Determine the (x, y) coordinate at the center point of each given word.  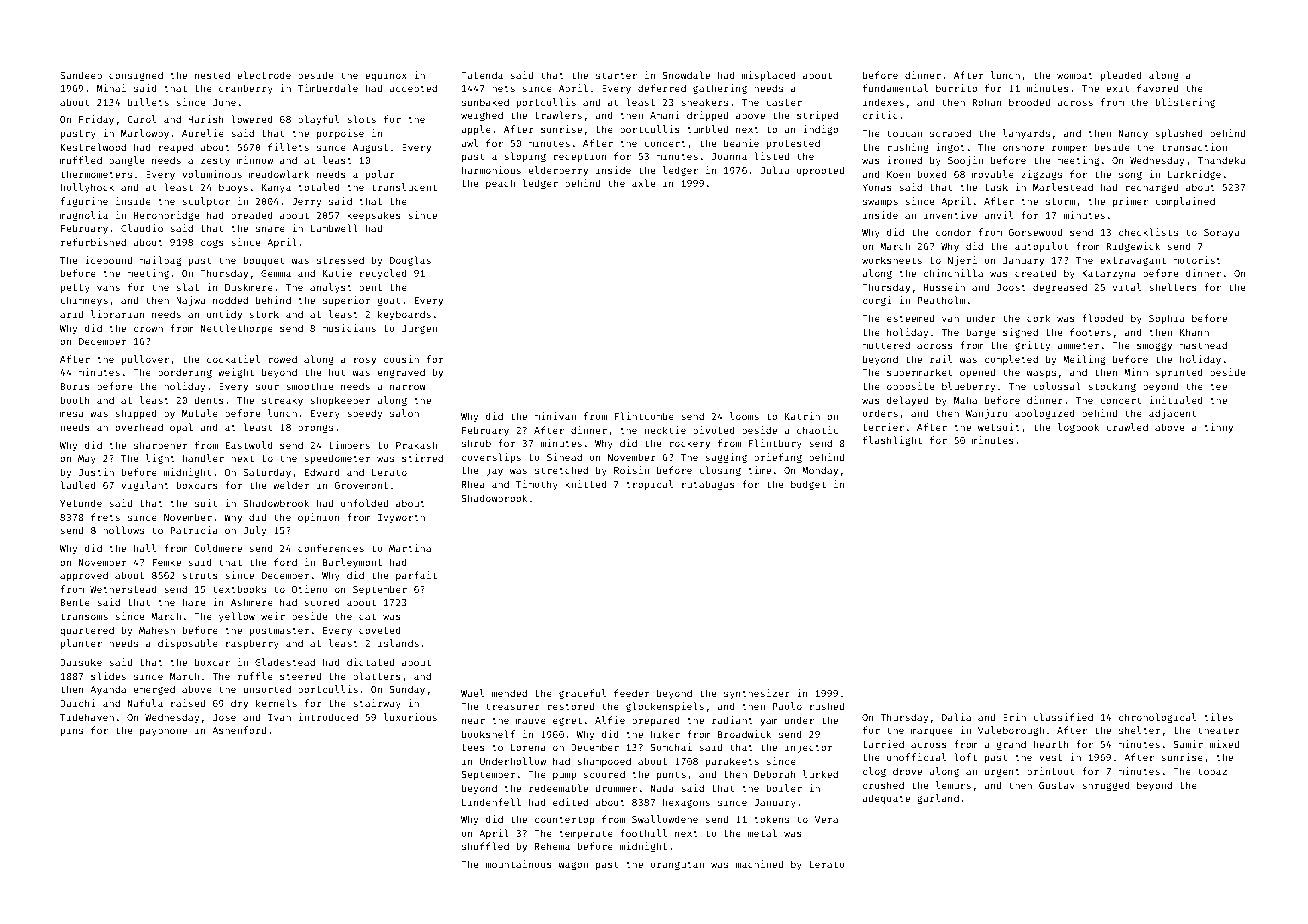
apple (476, 130)
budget (808, 485)
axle (643, 183)
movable (993, 174)
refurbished (93, 242)
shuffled (485, 846)
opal (181, 428)
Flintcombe (644, 416)
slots (361, 119)
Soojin (965, 161)
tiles (1219, 717)
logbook (1078, 428)
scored (322, 602)
